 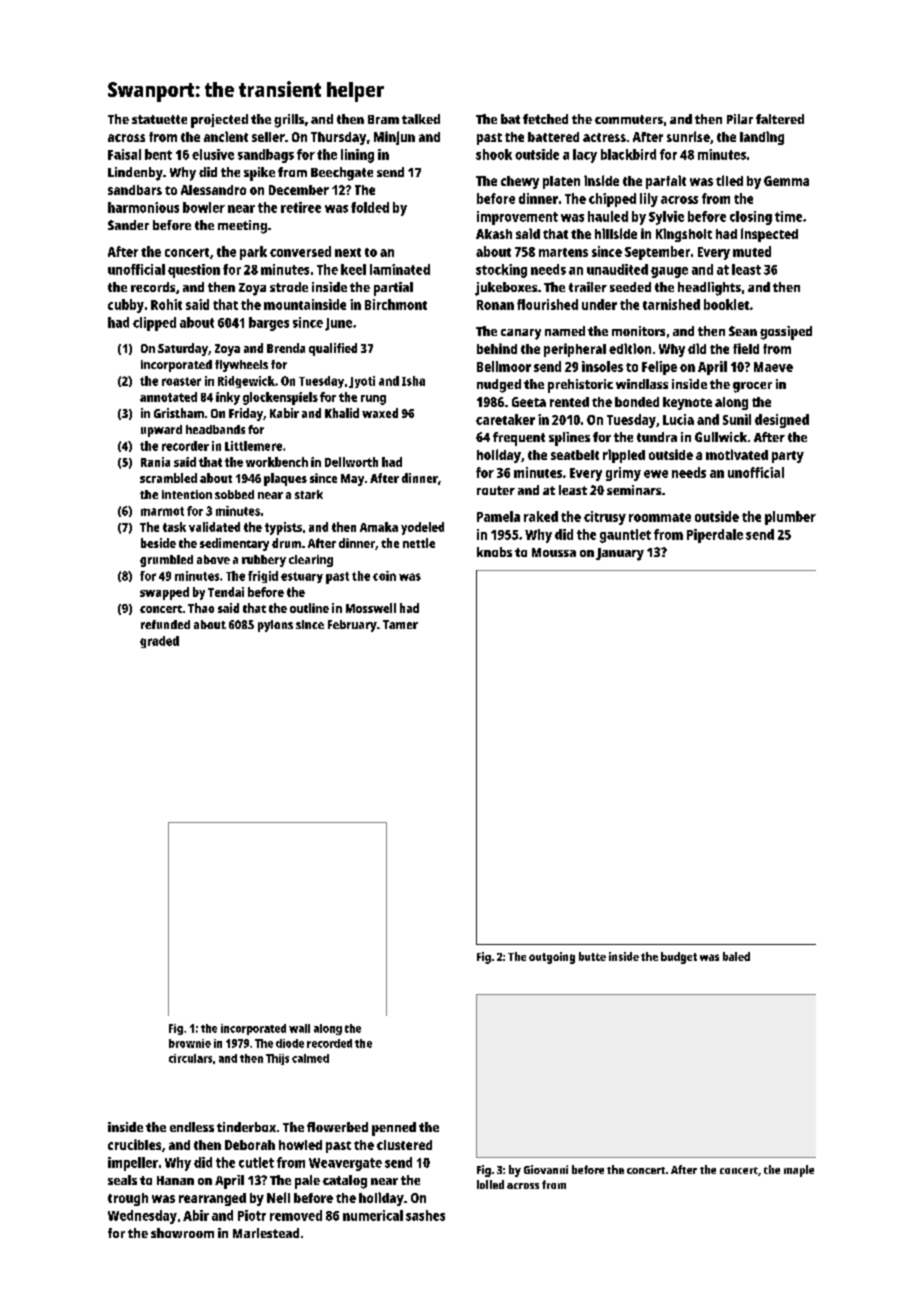 I want to click on Tamer, so click(x=400, y=624).
